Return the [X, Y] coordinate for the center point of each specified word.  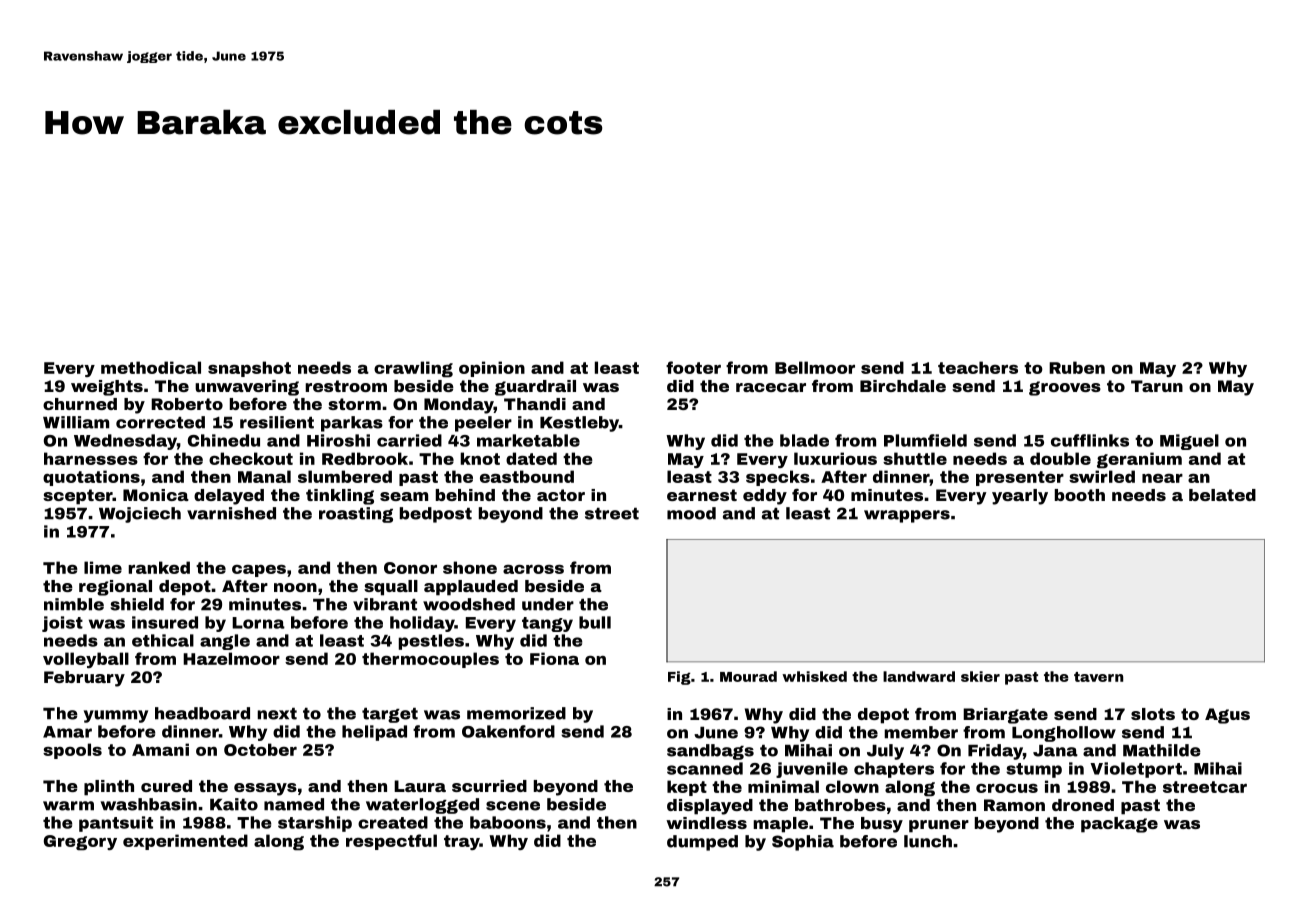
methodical [151, 367]
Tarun [1157, 386]
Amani [160, 749]
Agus [1227, 716]
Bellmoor [815, 367]
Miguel [1189, 442]
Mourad [748, 676]
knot [480, 458]
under [548, 604]
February [84, 679]
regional [115, 588]
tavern [1098, 677]
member [921, 732]
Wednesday [125, 442]
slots [1153, 714]
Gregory [80, 843]
